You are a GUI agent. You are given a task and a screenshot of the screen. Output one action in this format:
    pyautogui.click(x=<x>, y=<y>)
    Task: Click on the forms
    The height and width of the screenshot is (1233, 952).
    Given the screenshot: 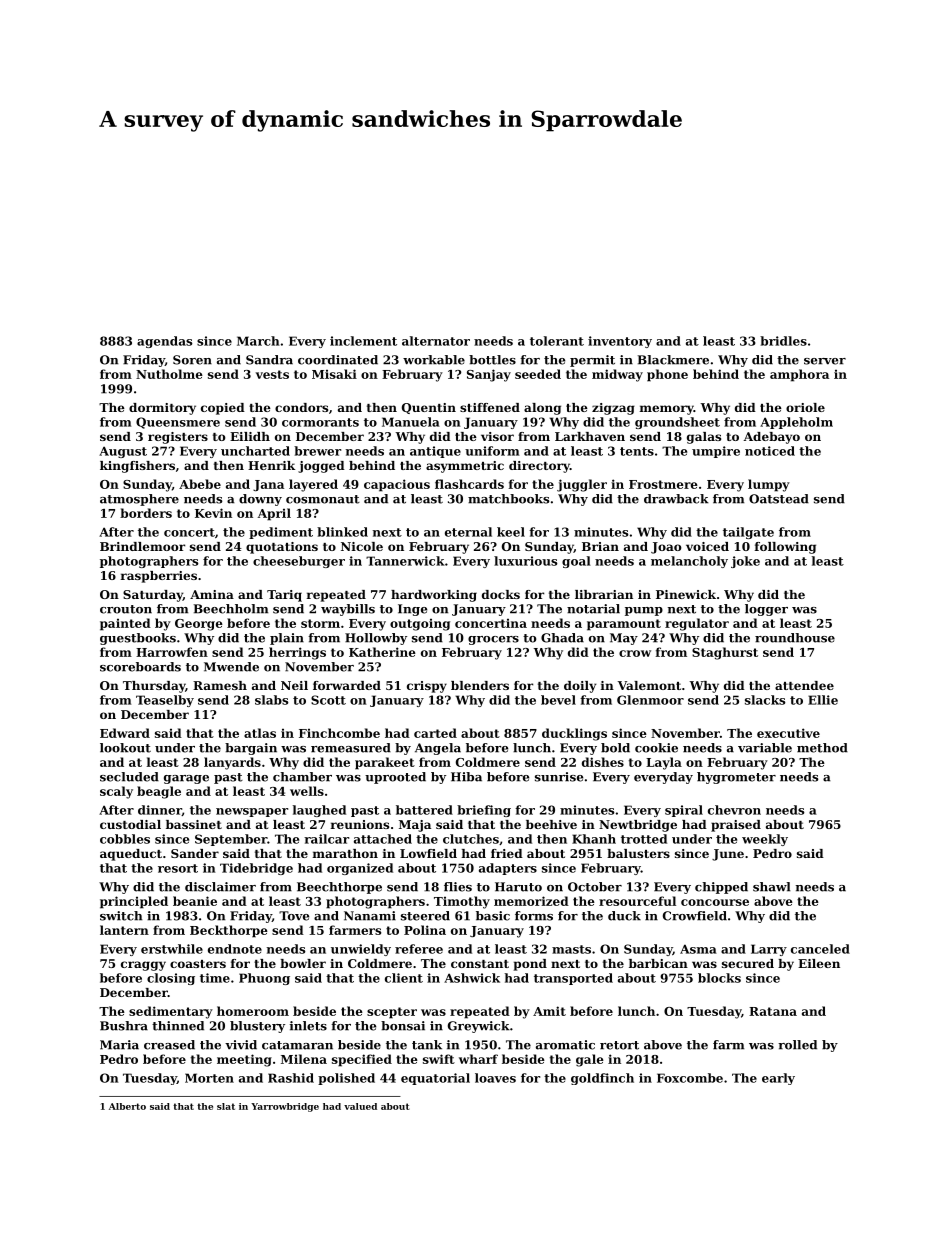 What is the action you would take?
    pyautogui.click(x=534, y=916)
